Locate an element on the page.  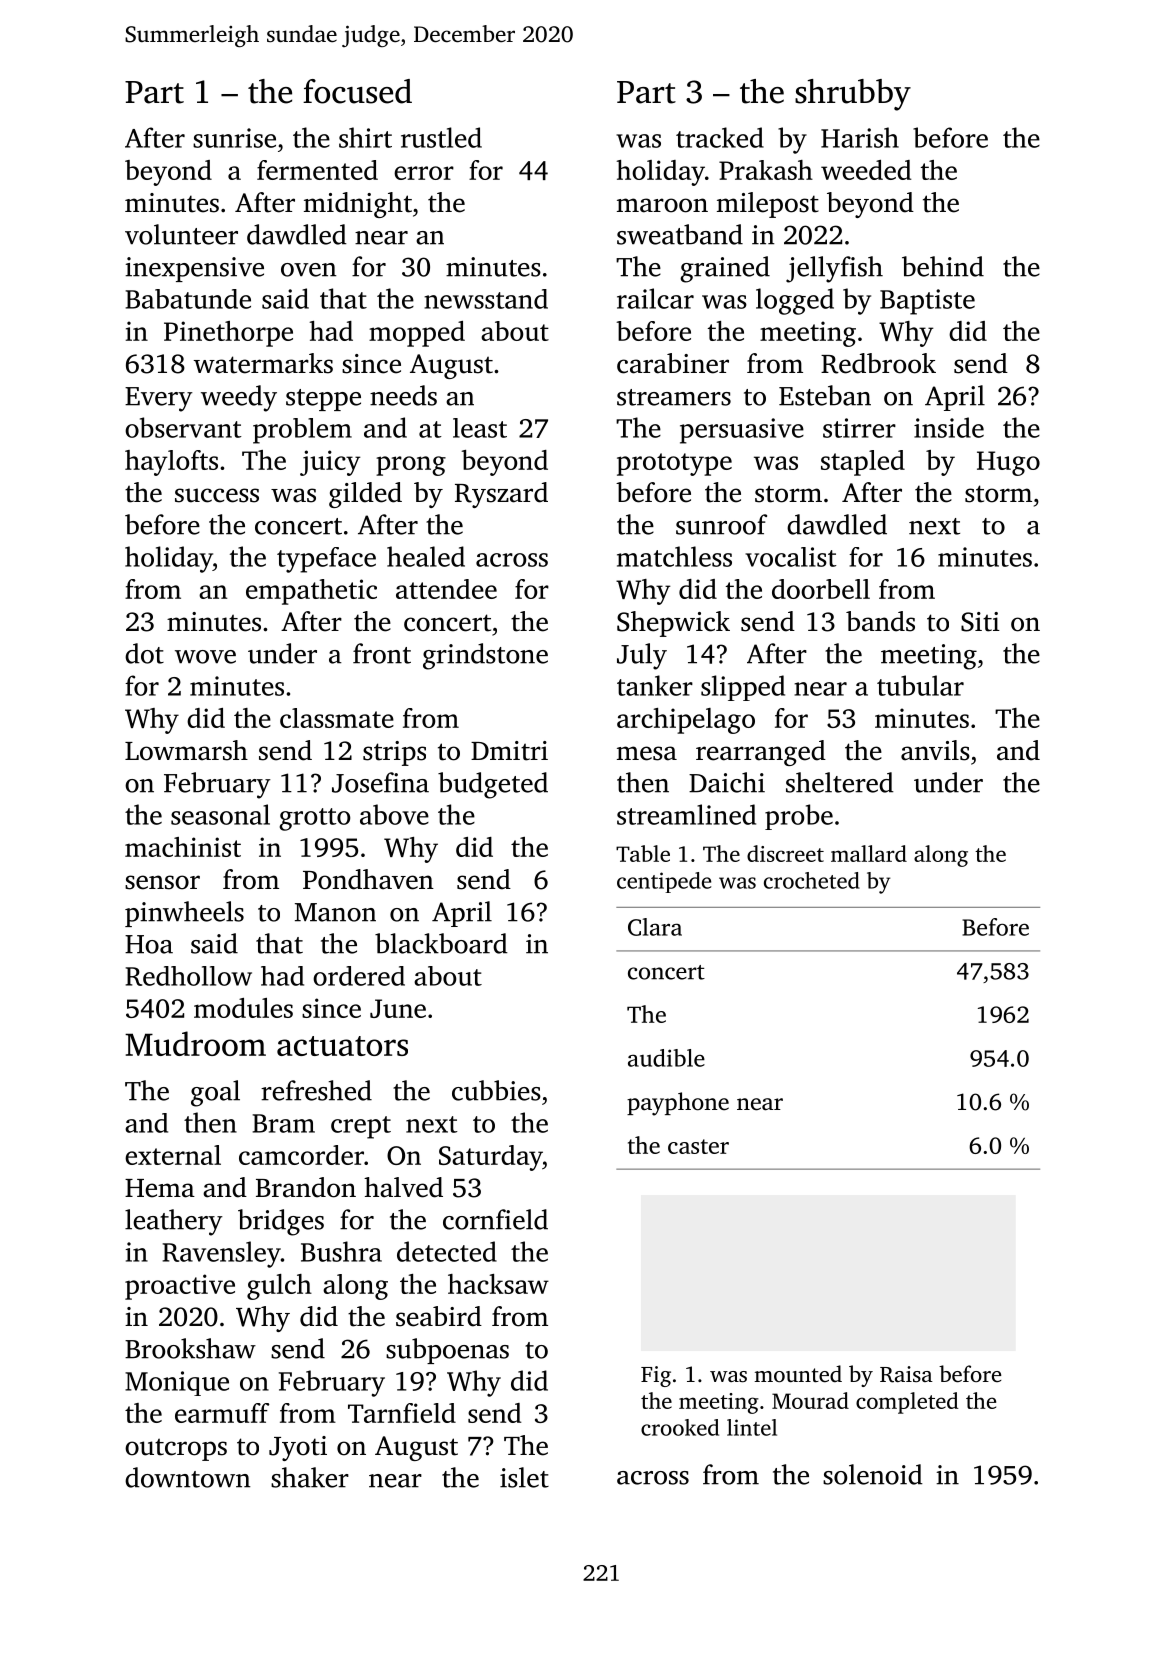
Fig is located at coordinates (656, 1376).
